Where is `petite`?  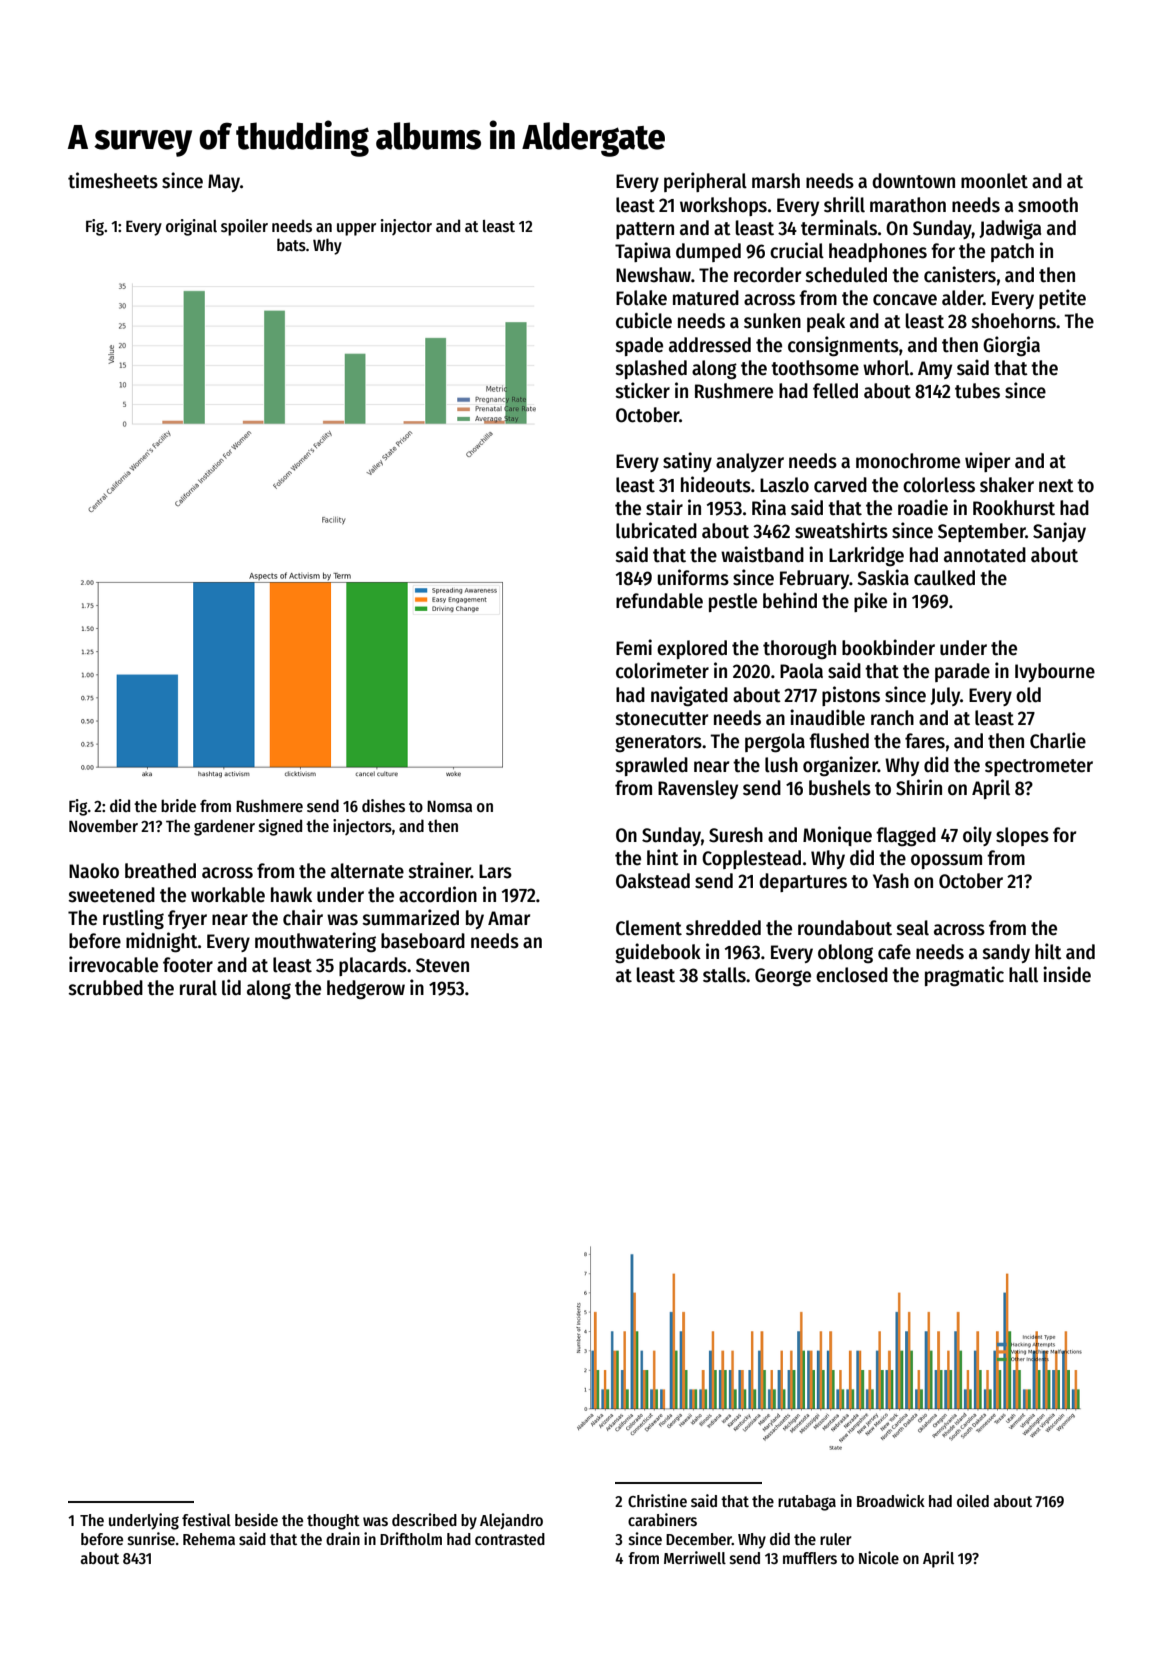
petite is located at coordinates (1062, 299).
